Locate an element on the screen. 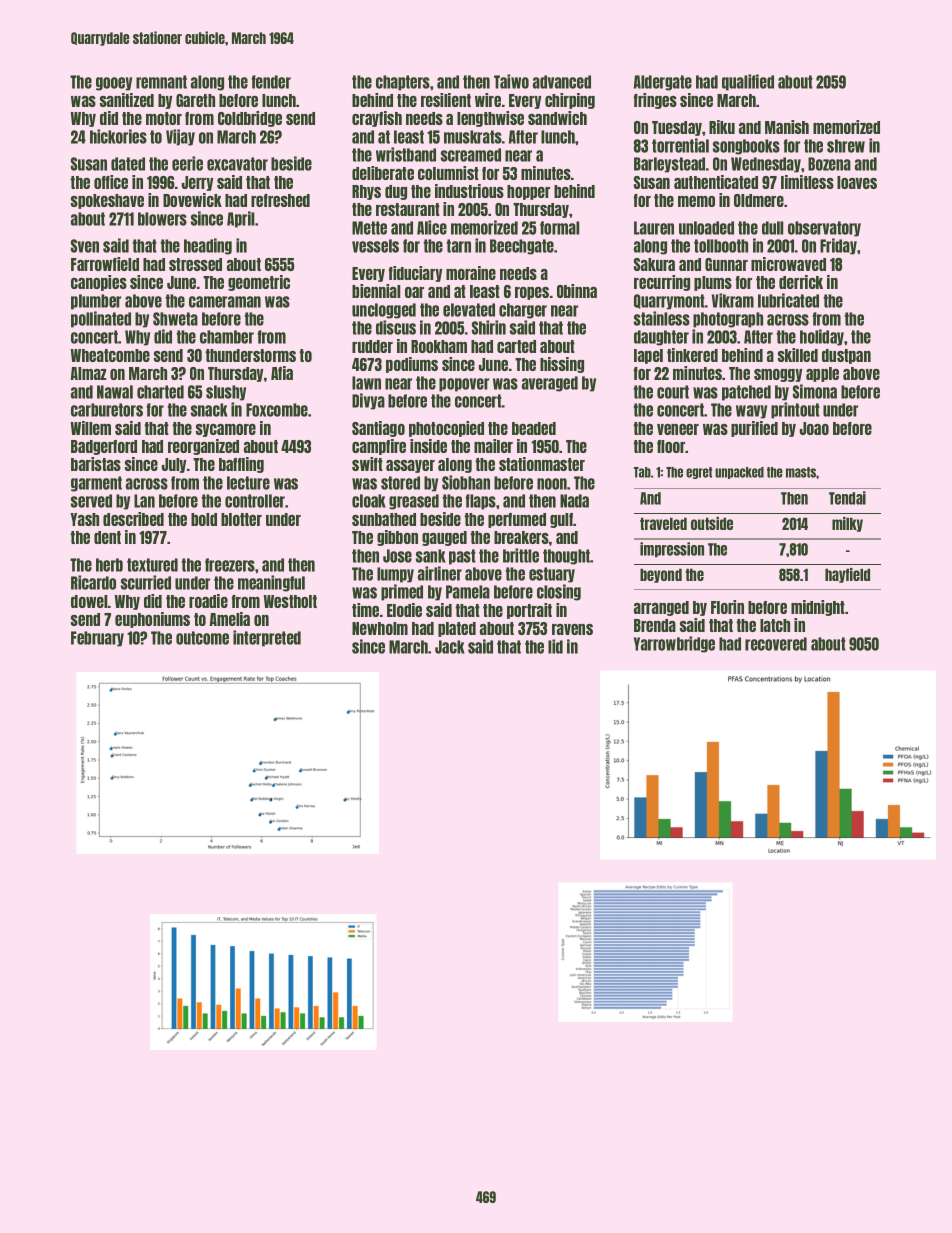  canopies is located at coordinates (99, 283).
